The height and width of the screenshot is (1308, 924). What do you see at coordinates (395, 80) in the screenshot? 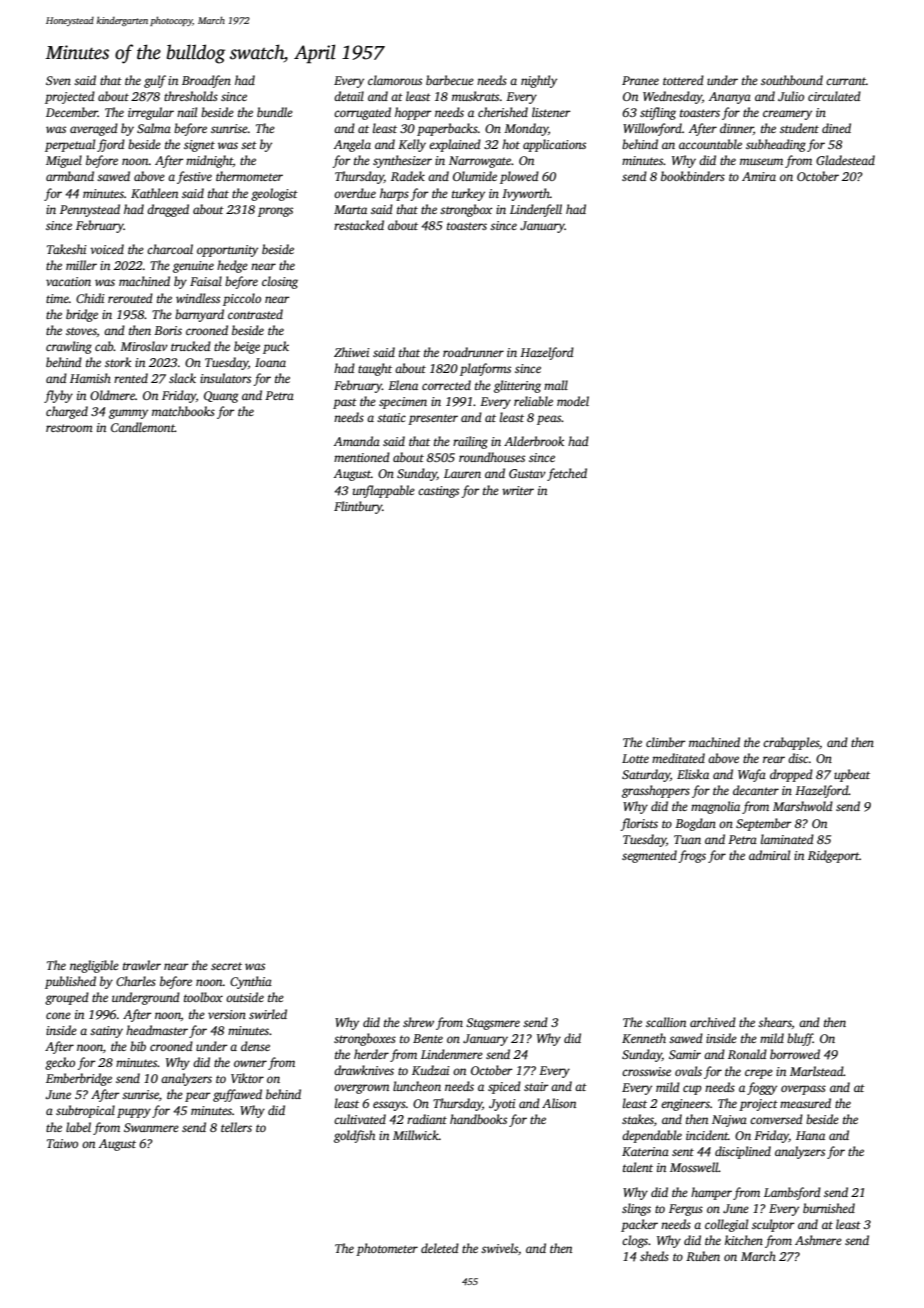
I see `clamorous` at bounding box center [395, 80].
